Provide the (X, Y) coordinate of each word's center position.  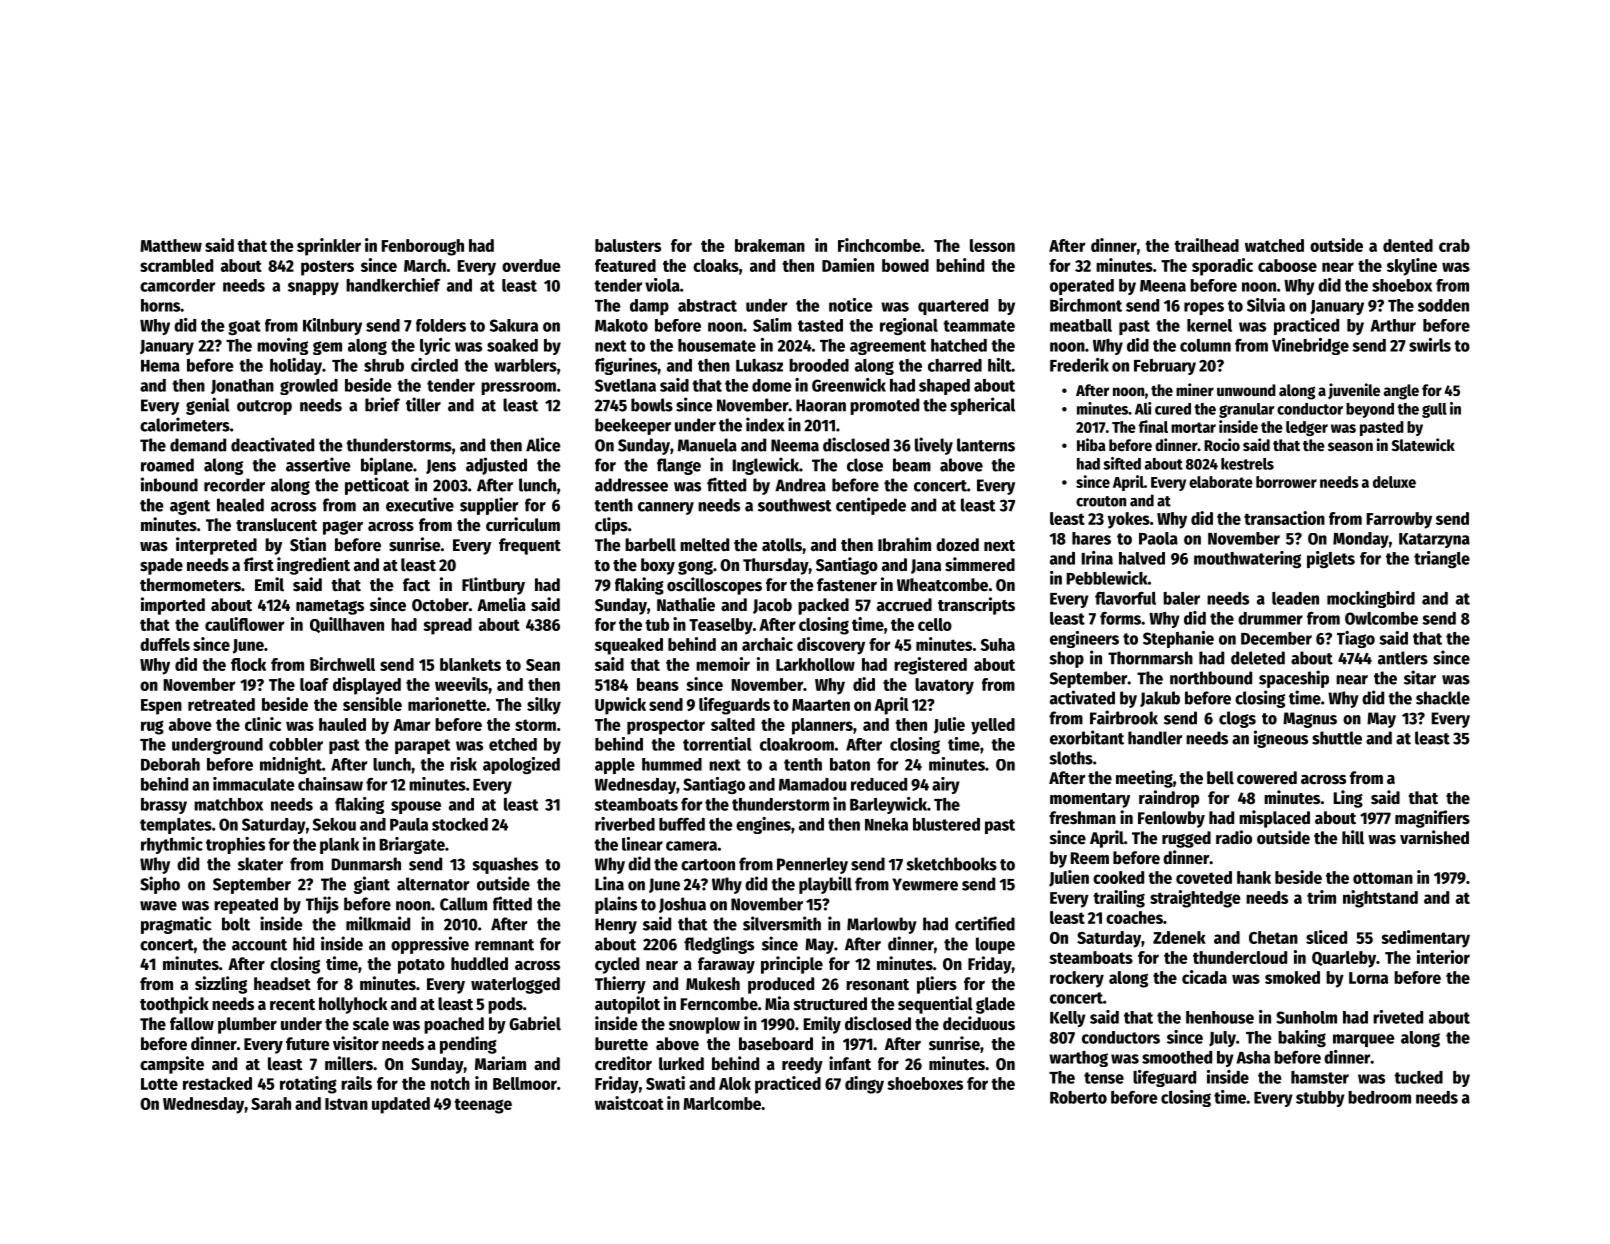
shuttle (1337, 738)
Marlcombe (722, 1103)
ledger (1307, 428)
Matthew (171, 245)
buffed (682, 824)
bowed (905, 265)
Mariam (500, 1063)
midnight (291, 765)
